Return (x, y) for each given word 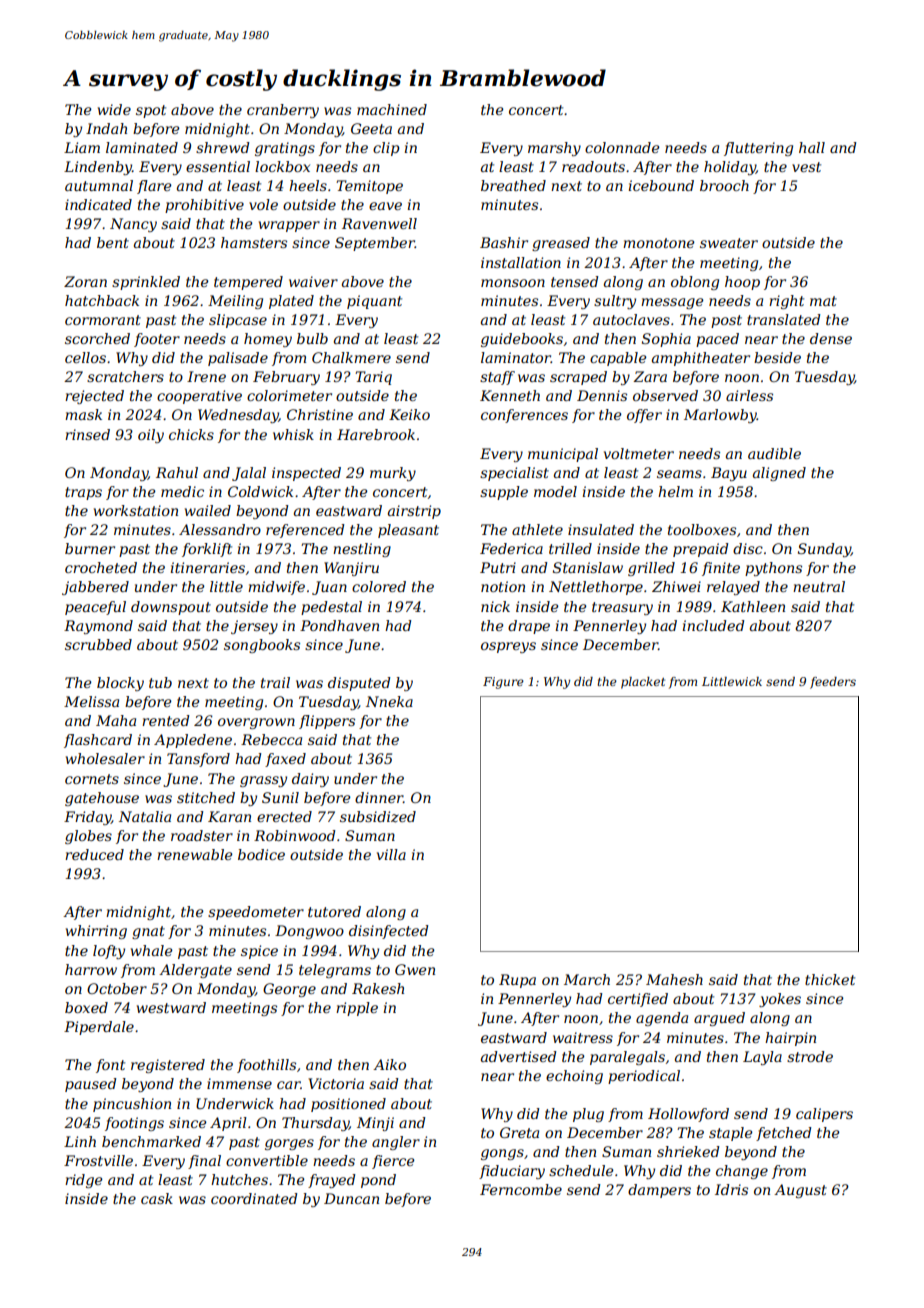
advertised (519, 1056)
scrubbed (98, 644)
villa (391, 854)
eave (385, 206)
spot (151, 111)
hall (812, 147)
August (800, 1191)
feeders (833, 683)
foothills (266, 1066)
